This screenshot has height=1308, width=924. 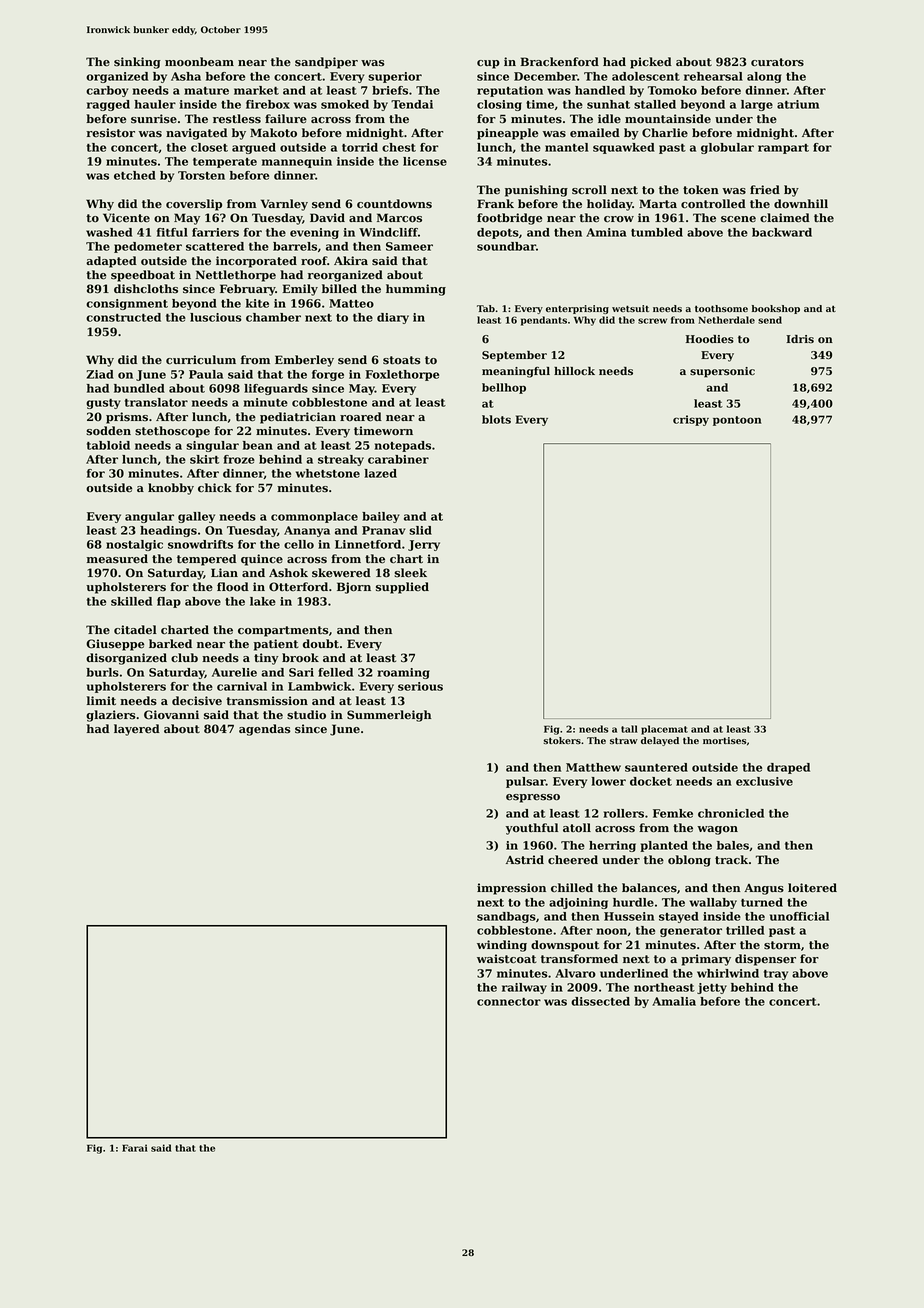 What do you see at coordinates (201, 175) in the screenshot?
I see `Torsten` at bounding box center [201, 175].
